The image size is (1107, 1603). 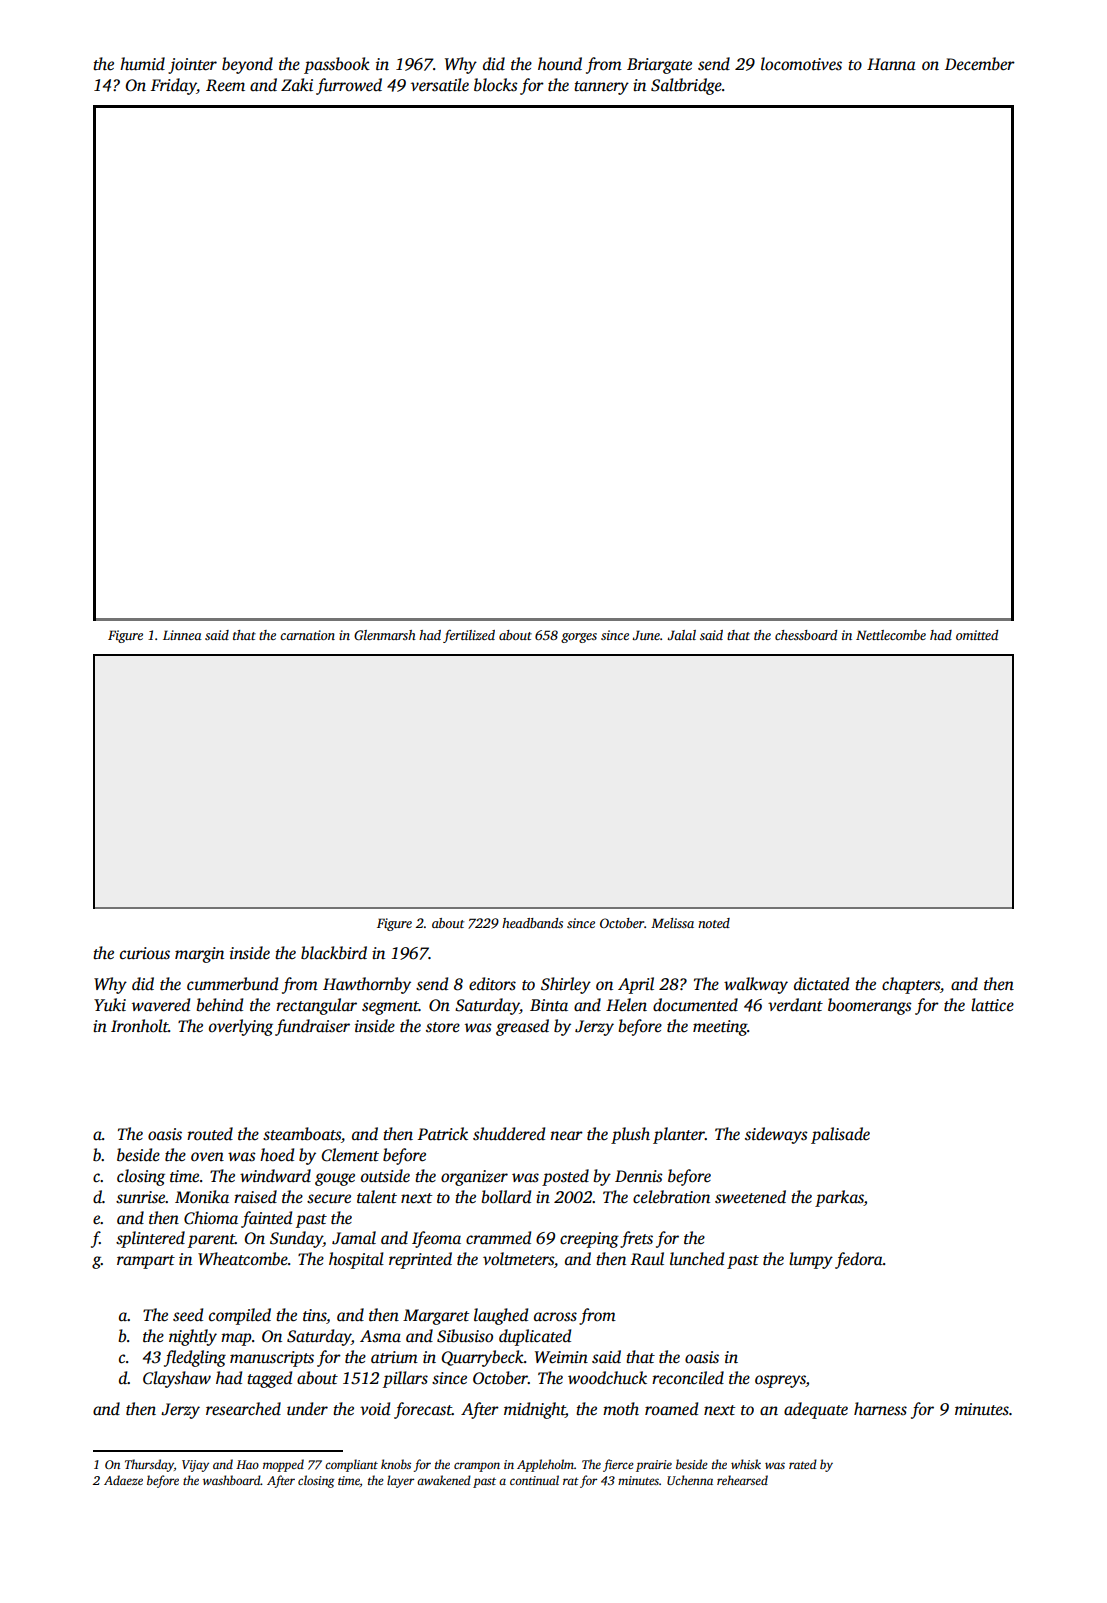 I want to click on overlying, so click(x=241, y=1027).
